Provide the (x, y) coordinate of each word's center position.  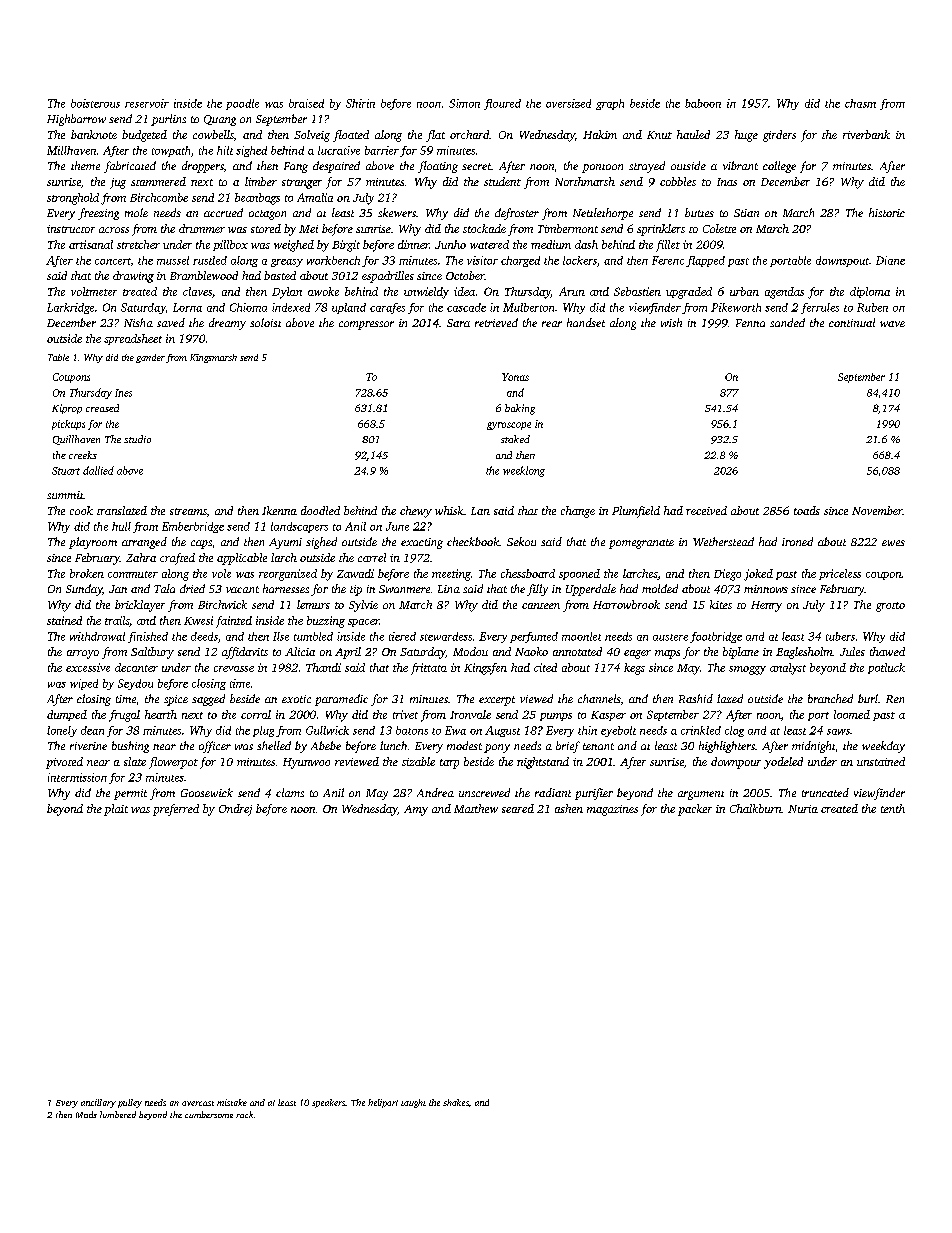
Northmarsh (585, 181)
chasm (860, 103)
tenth (893, 808)
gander (150, 358)
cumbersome (209, 1114)
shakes (456, 1102)
